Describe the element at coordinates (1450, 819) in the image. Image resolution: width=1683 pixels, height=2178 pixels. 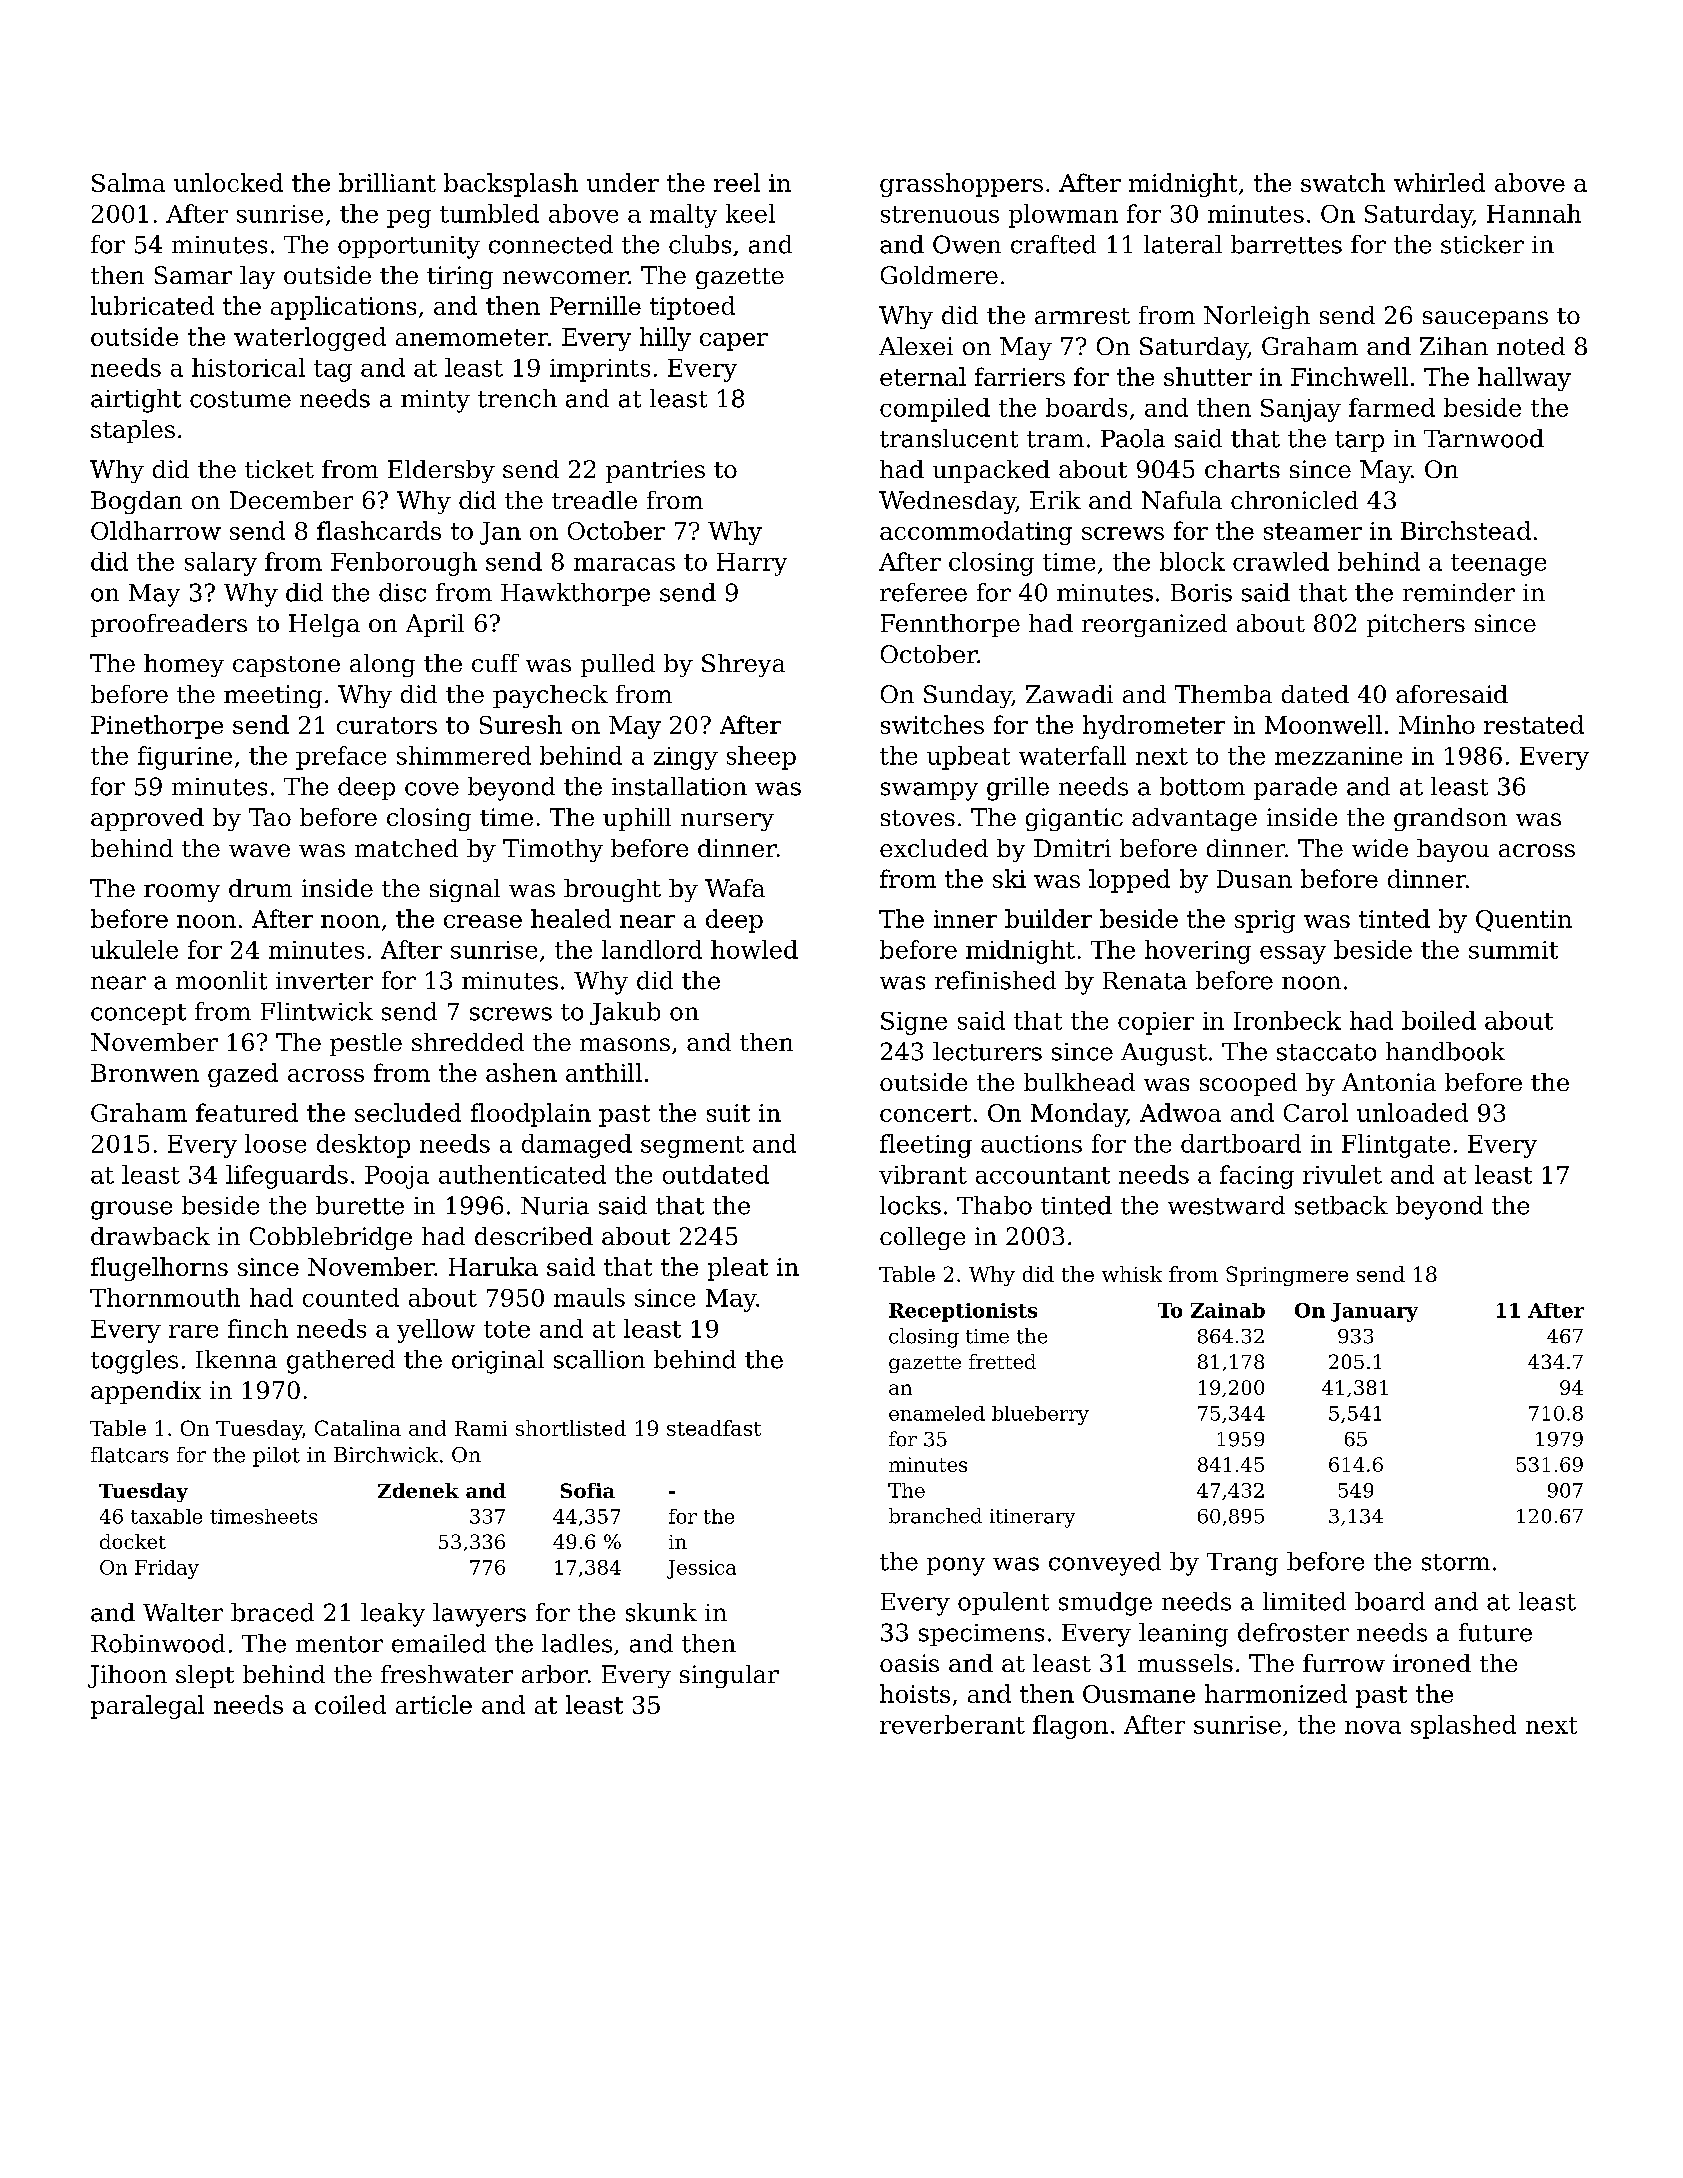
I see `grandson` at that location.
